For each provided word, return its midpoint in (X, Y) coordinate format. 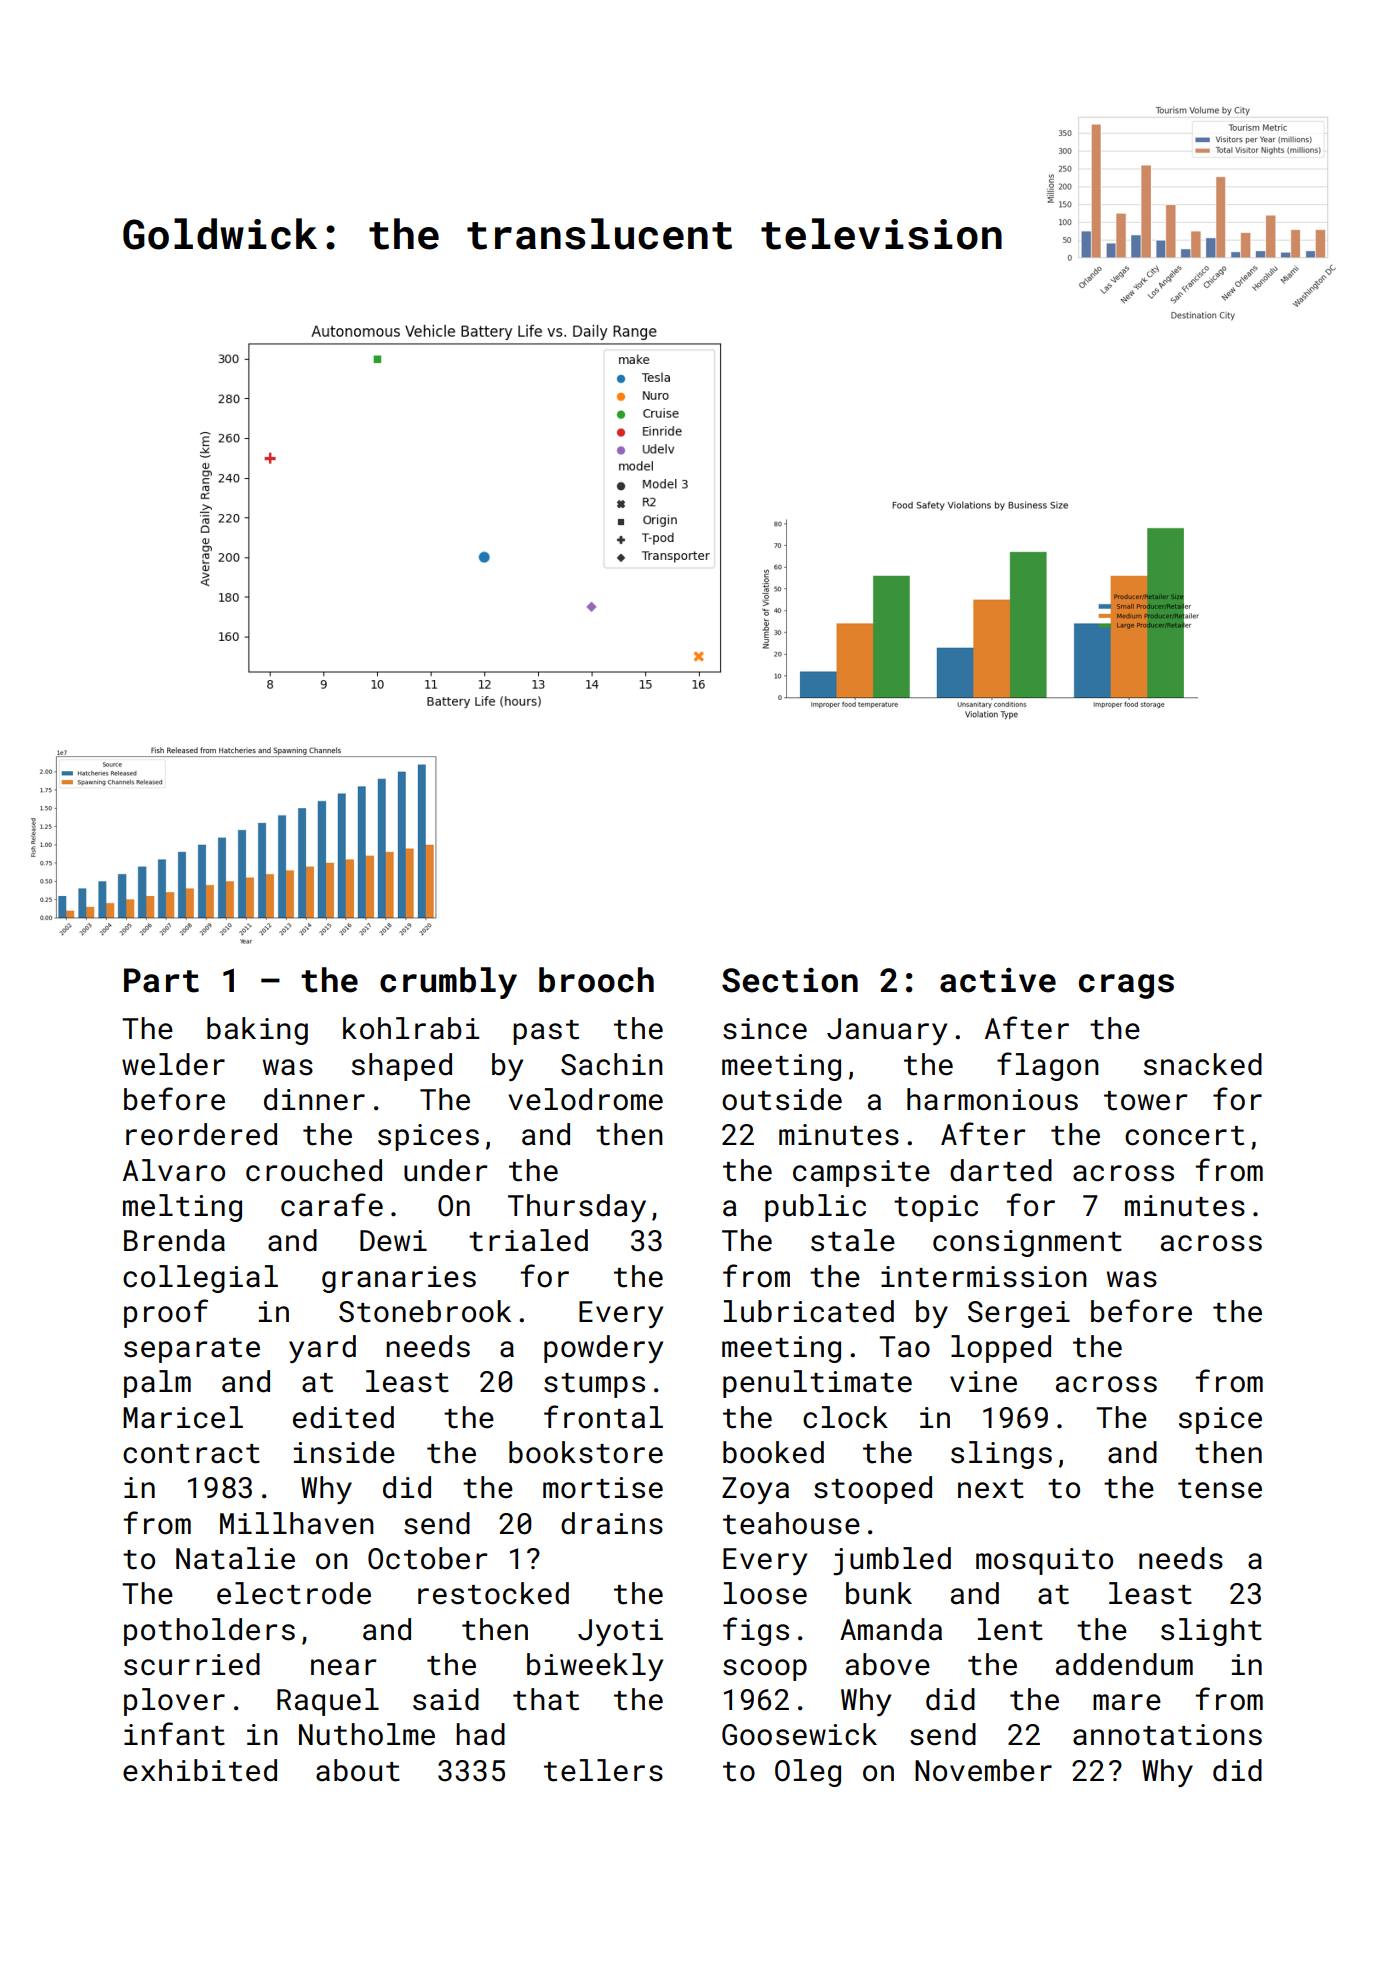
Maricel (183, 1417)
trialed (528, 1240)
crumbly (448, 983)
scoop (765, 1670)
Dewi (393, 1241)
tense (1220, 1489)
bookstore (586, 1452)
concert (1184, 1136)
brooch (596, 980)
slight (1211, 1632)
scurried (192, 1664)
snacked (1203, 1064)
